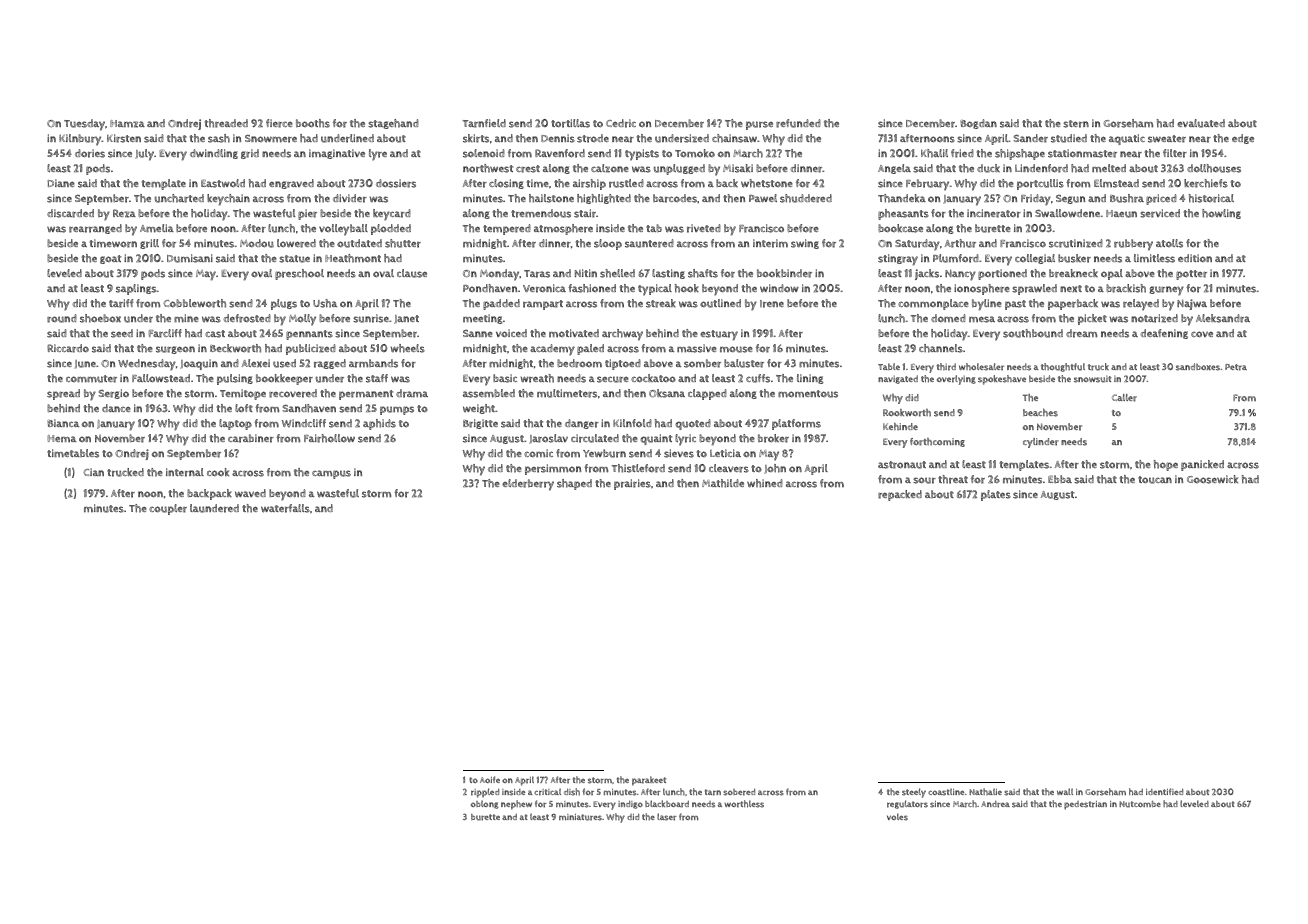  Describe the element at coordinates (1124, 398) in the document. I see `Caller` at that location.
